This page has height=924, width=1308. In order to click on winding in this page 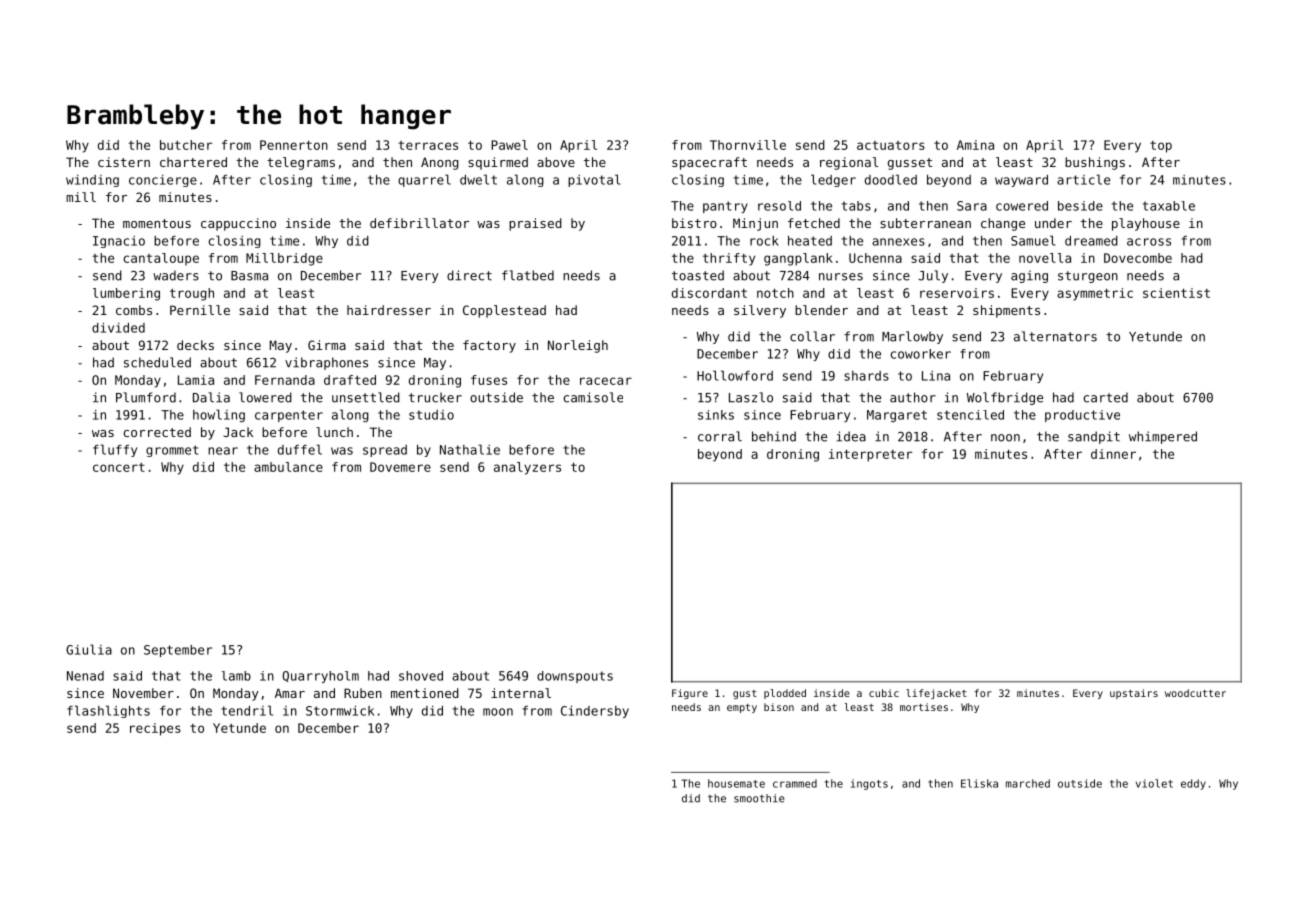, I will do `click(92, 181)`.
